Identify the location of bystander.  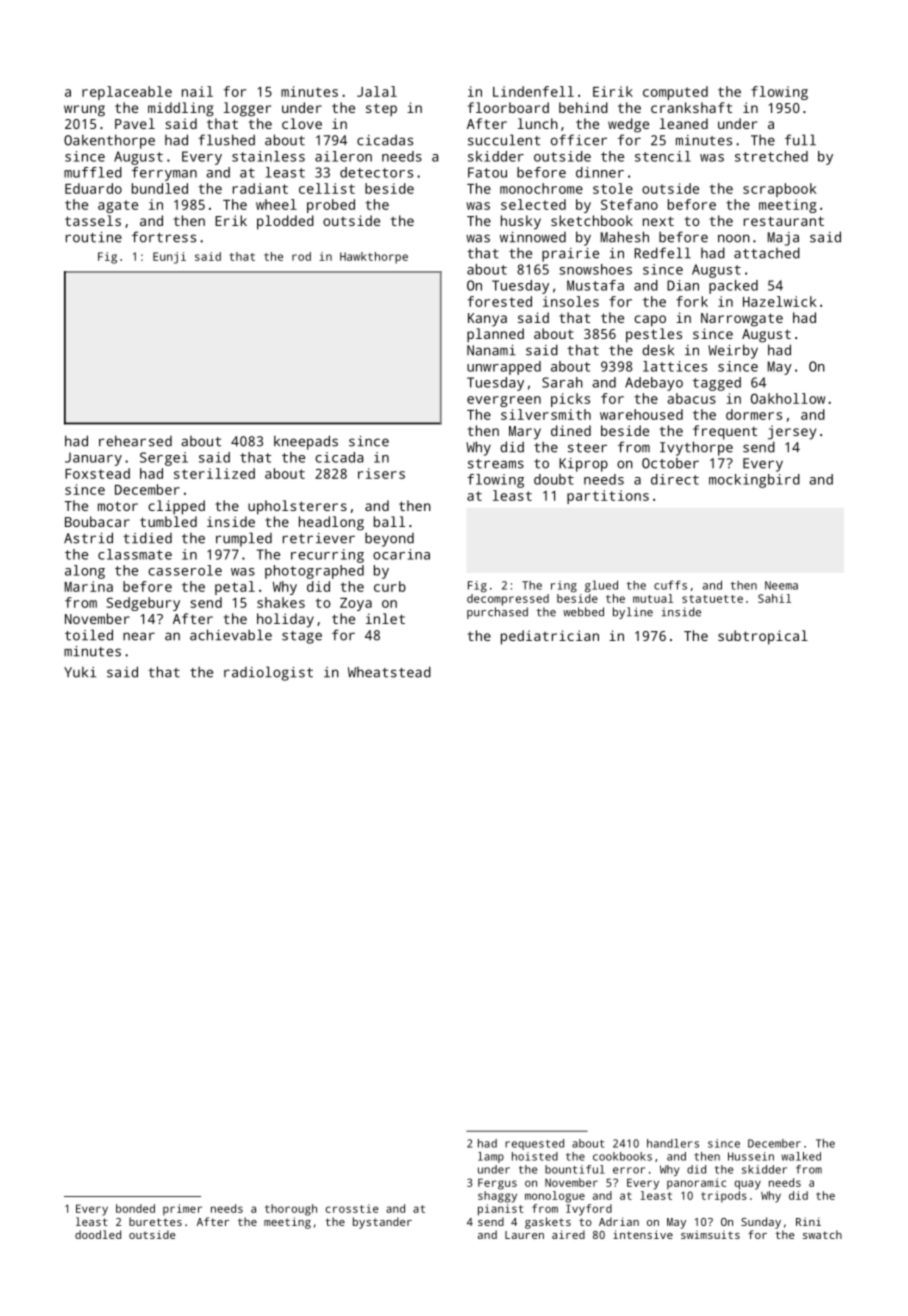
(382, 1223).
